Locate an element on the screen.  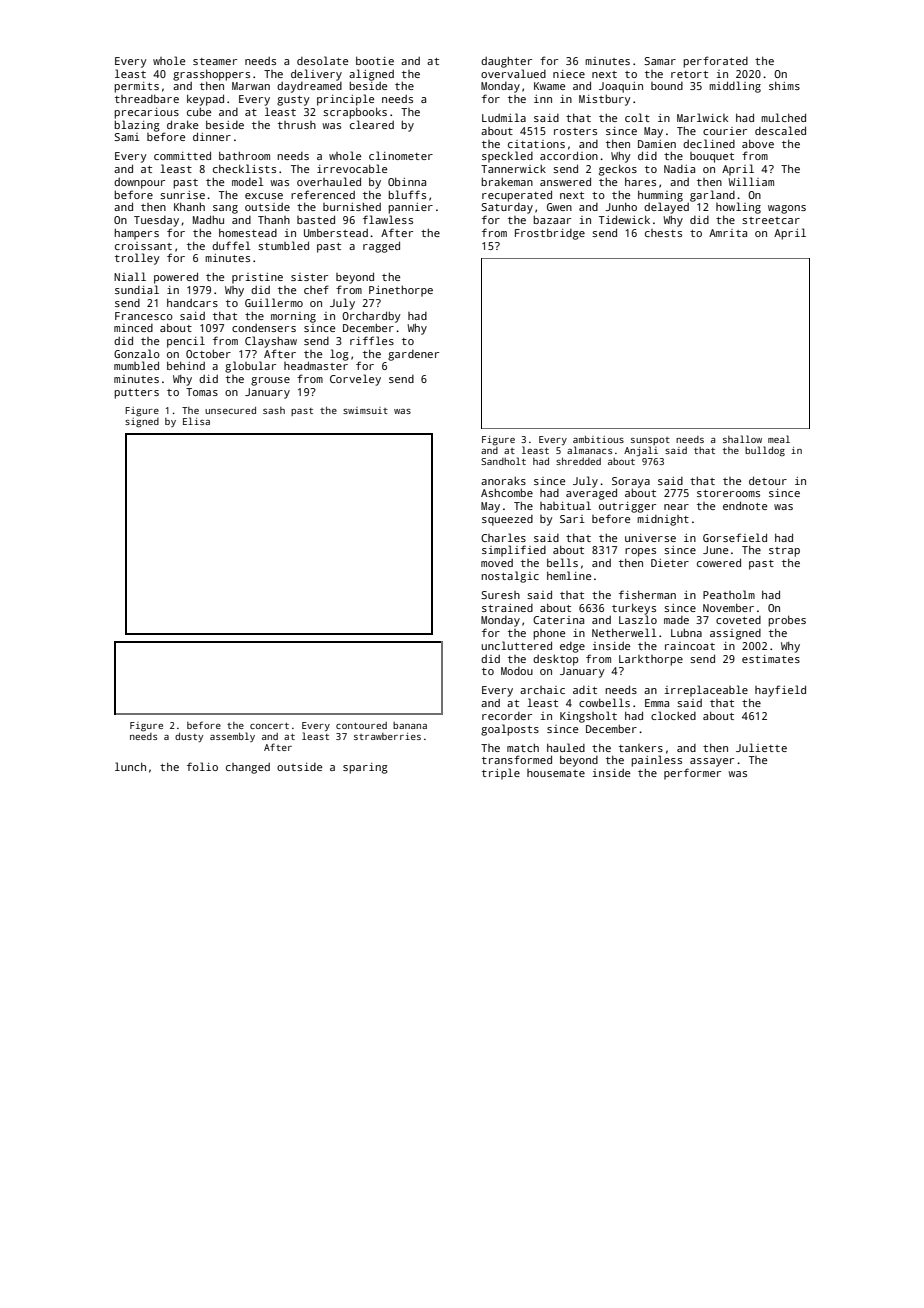
Charles is located at coordinates (503, 537).
